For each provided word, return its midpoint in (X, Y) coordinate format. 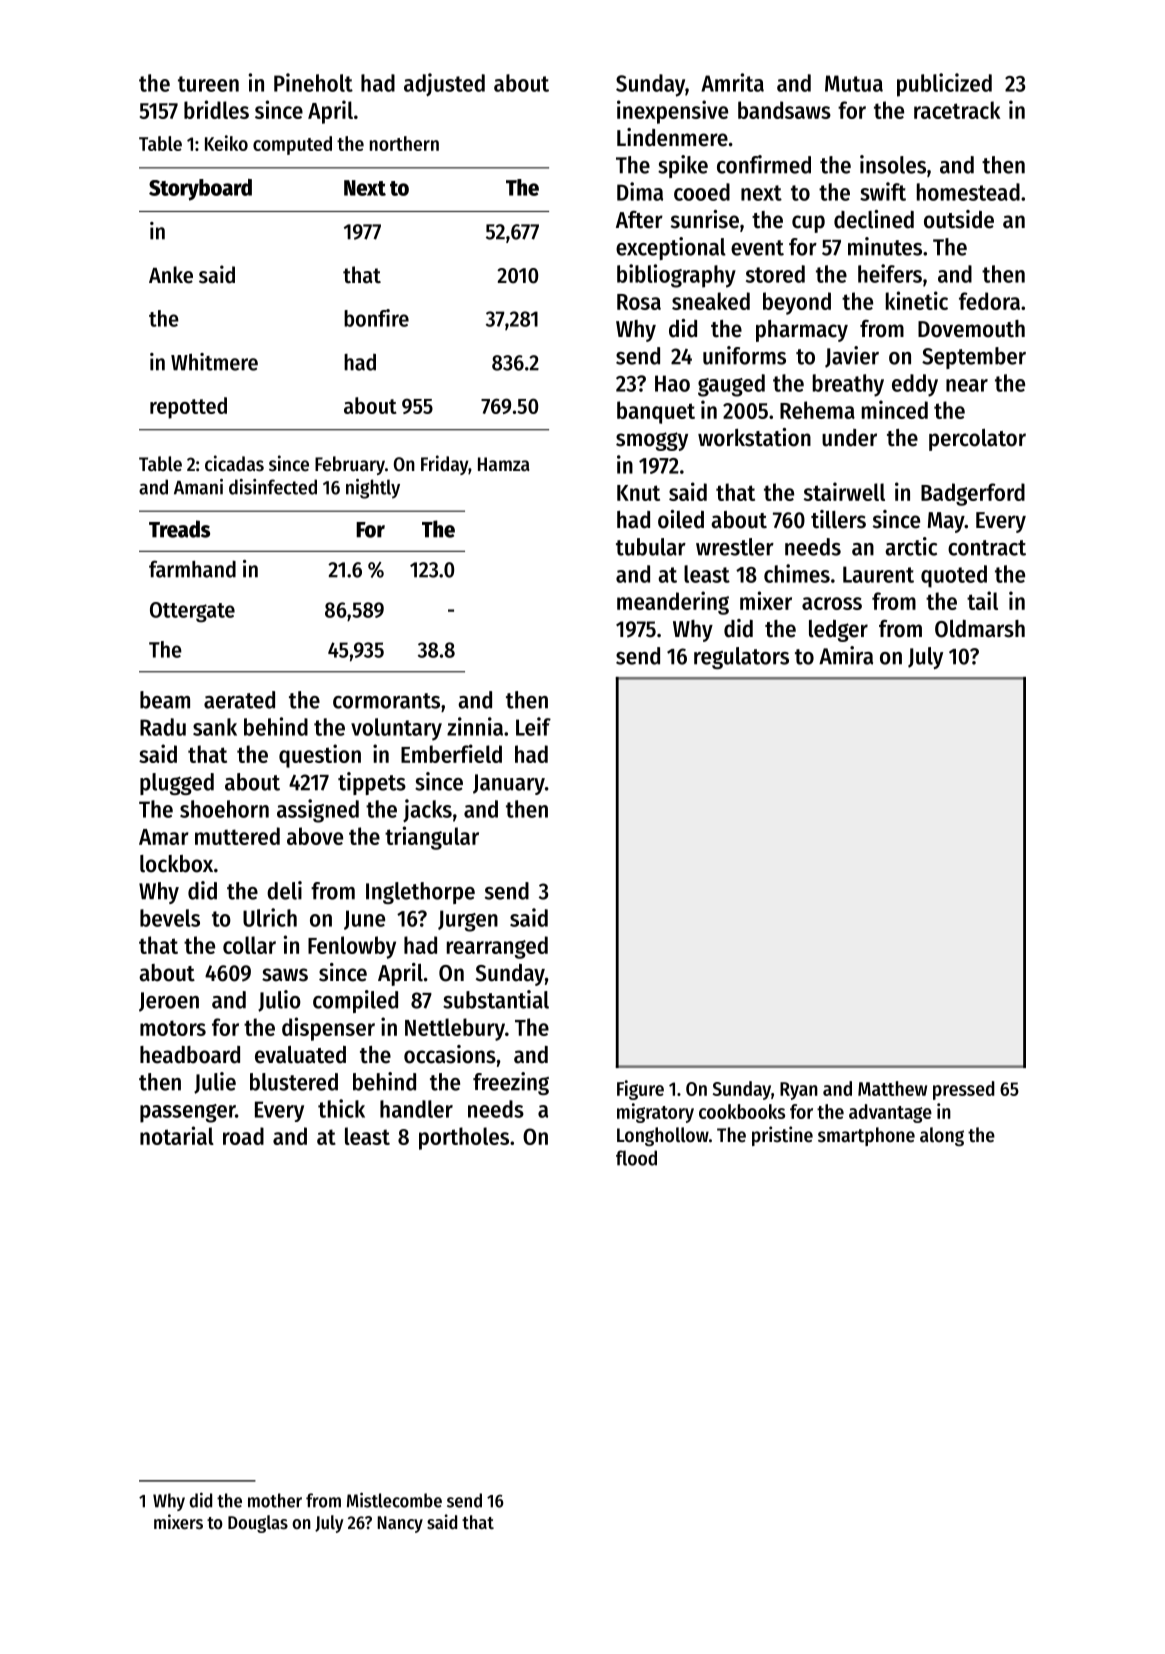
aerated (239, 700)
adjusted (444, 85)
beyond (797, 303)
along (942, 1136)
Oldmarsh (980, 629)
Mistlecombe (394, 1500)
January (509, 784)
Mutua (854, 83)
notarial (177, 1135)
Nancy (400, 1524)
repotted (188, 408)
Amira (846, 655)
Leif (533, 726)
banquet (656, 412)
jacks (427, 811)
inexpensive (672, 112)
